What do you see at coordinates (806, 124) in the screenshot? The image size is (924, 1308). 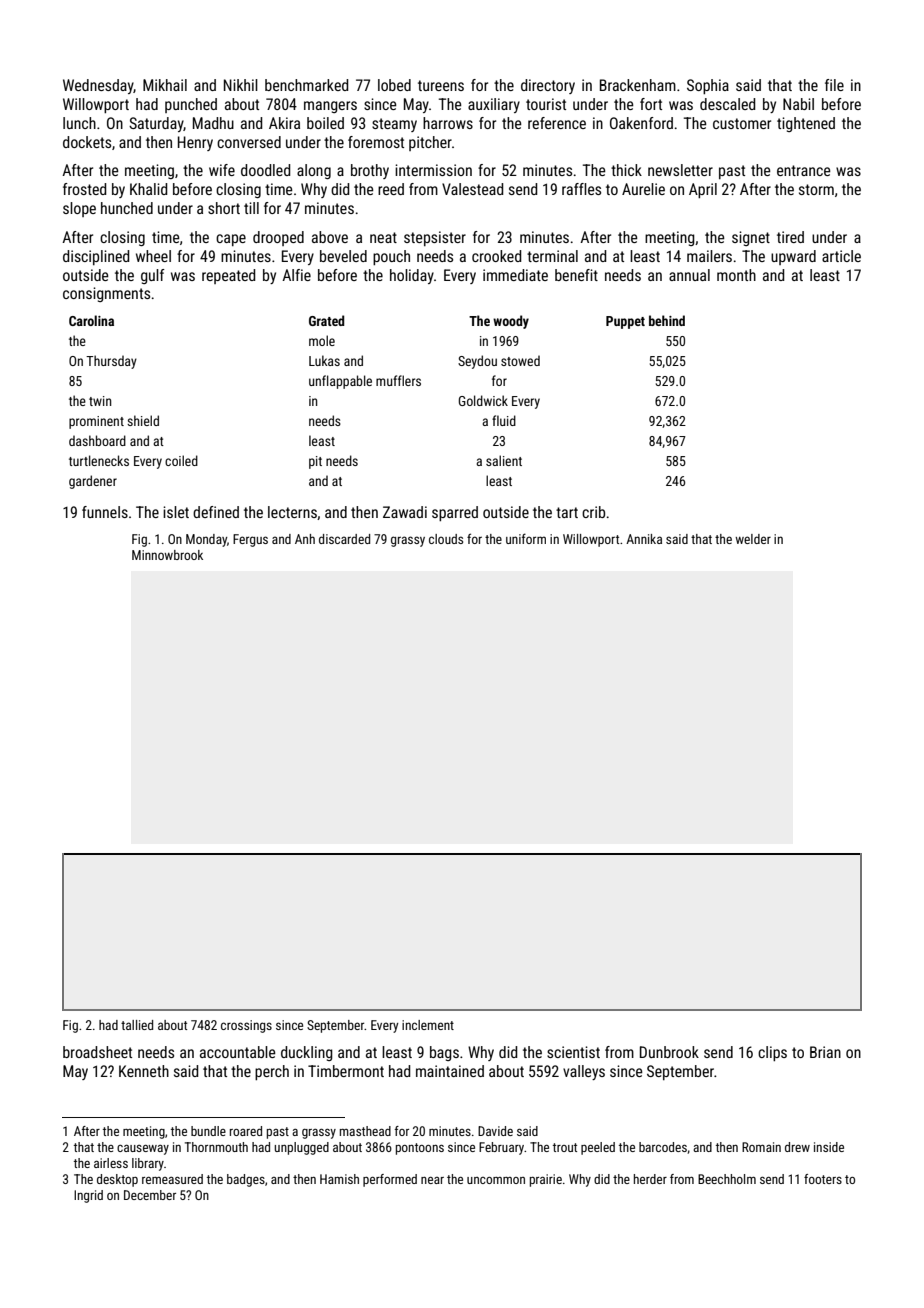 I see `tightened` at bounding box center [806, 124].
